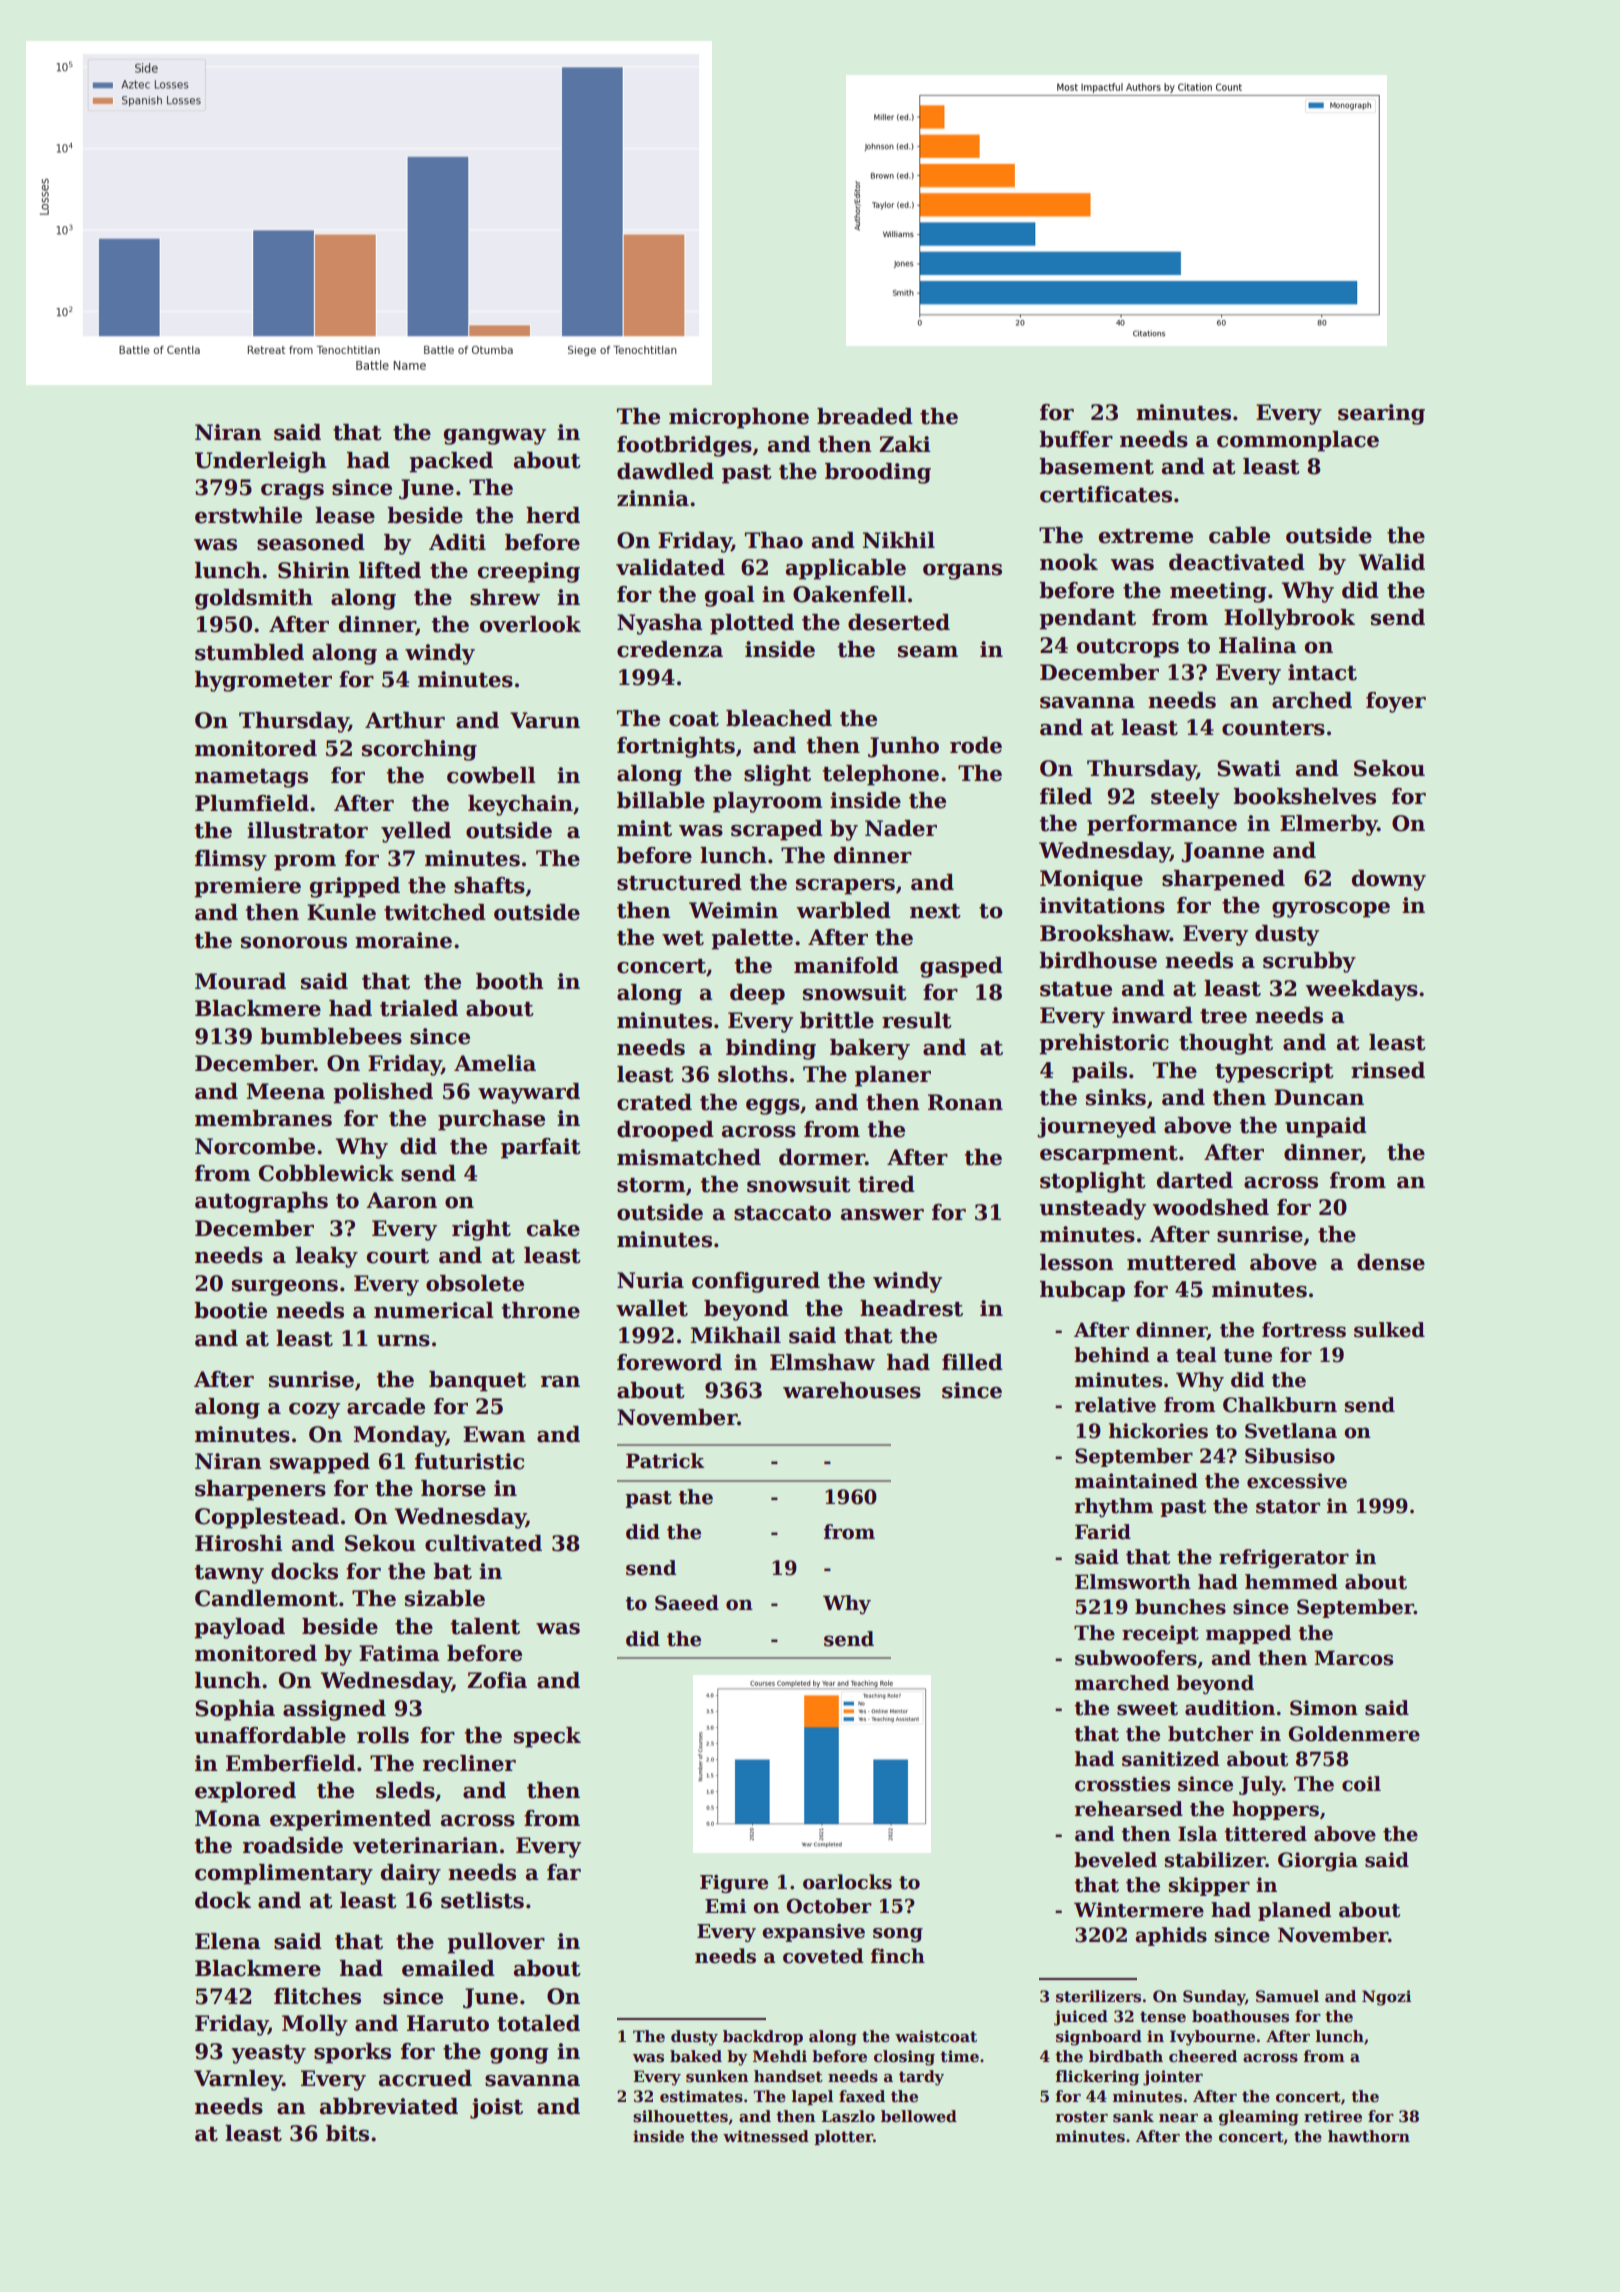 The image size is (1620, 2292). Describe the element at coordinates (651, 1185) in the image. I see `storm` at that location.
